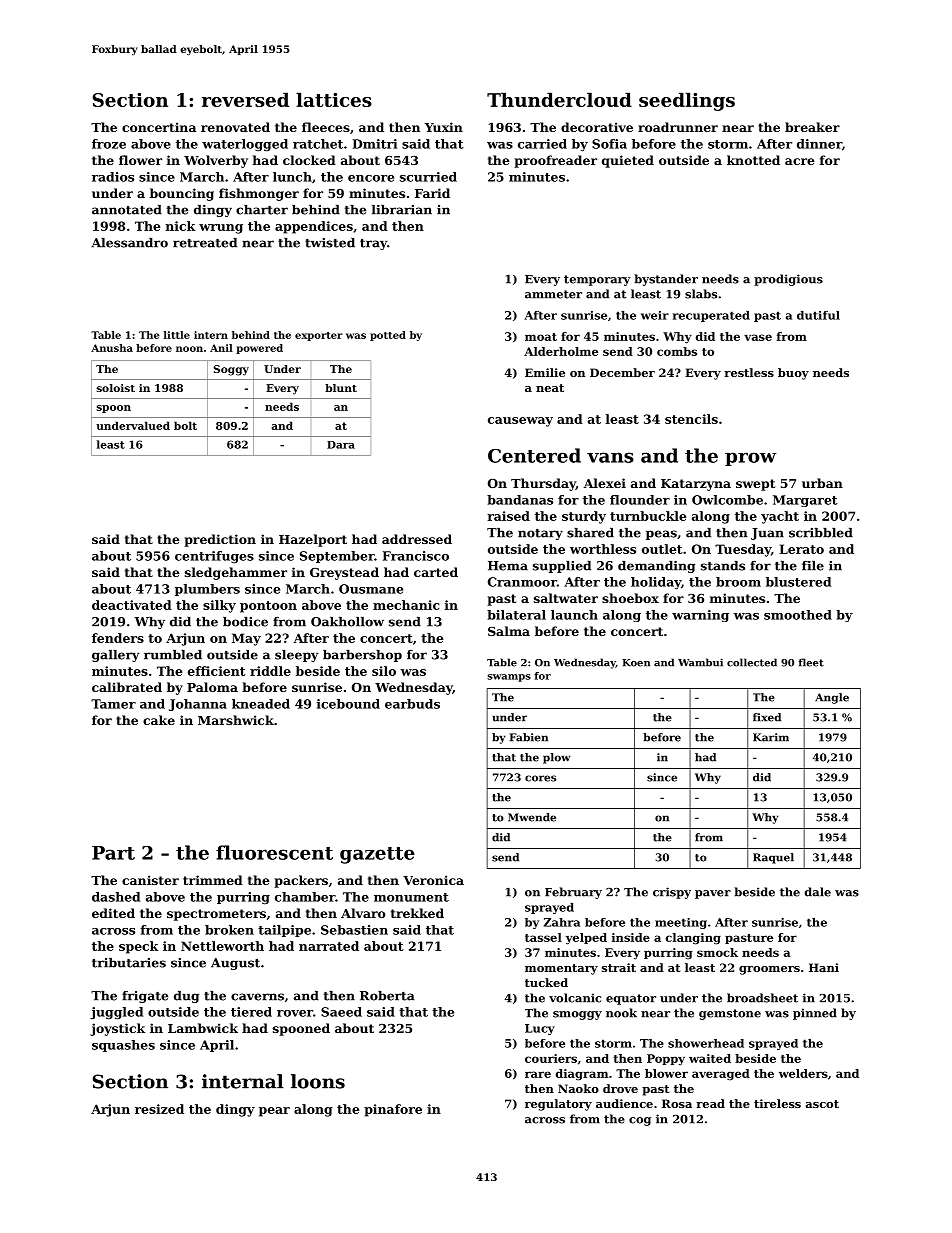 The image size is (952, 1233). I want to click on pinafore, so click(393, 1110).
